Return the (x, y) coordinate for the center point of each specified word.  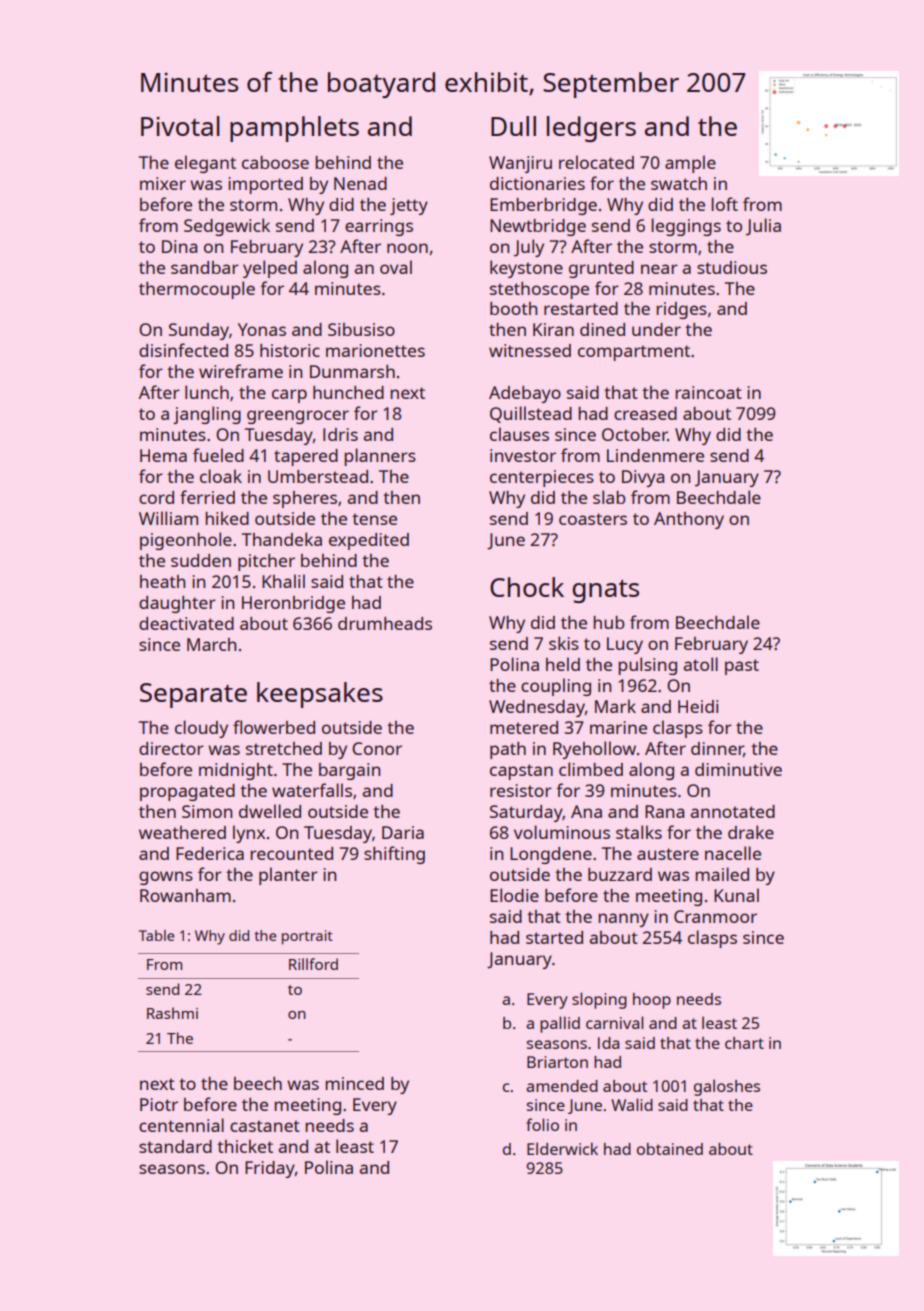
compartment (634, 353)
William (168, 518)
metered (524, 727)
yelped (270, 269)
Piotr (159, 1104)
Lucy (625, 645)
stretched (284, 748)
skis (564, 643)
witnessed (530, 350)
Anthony (689, 520)
